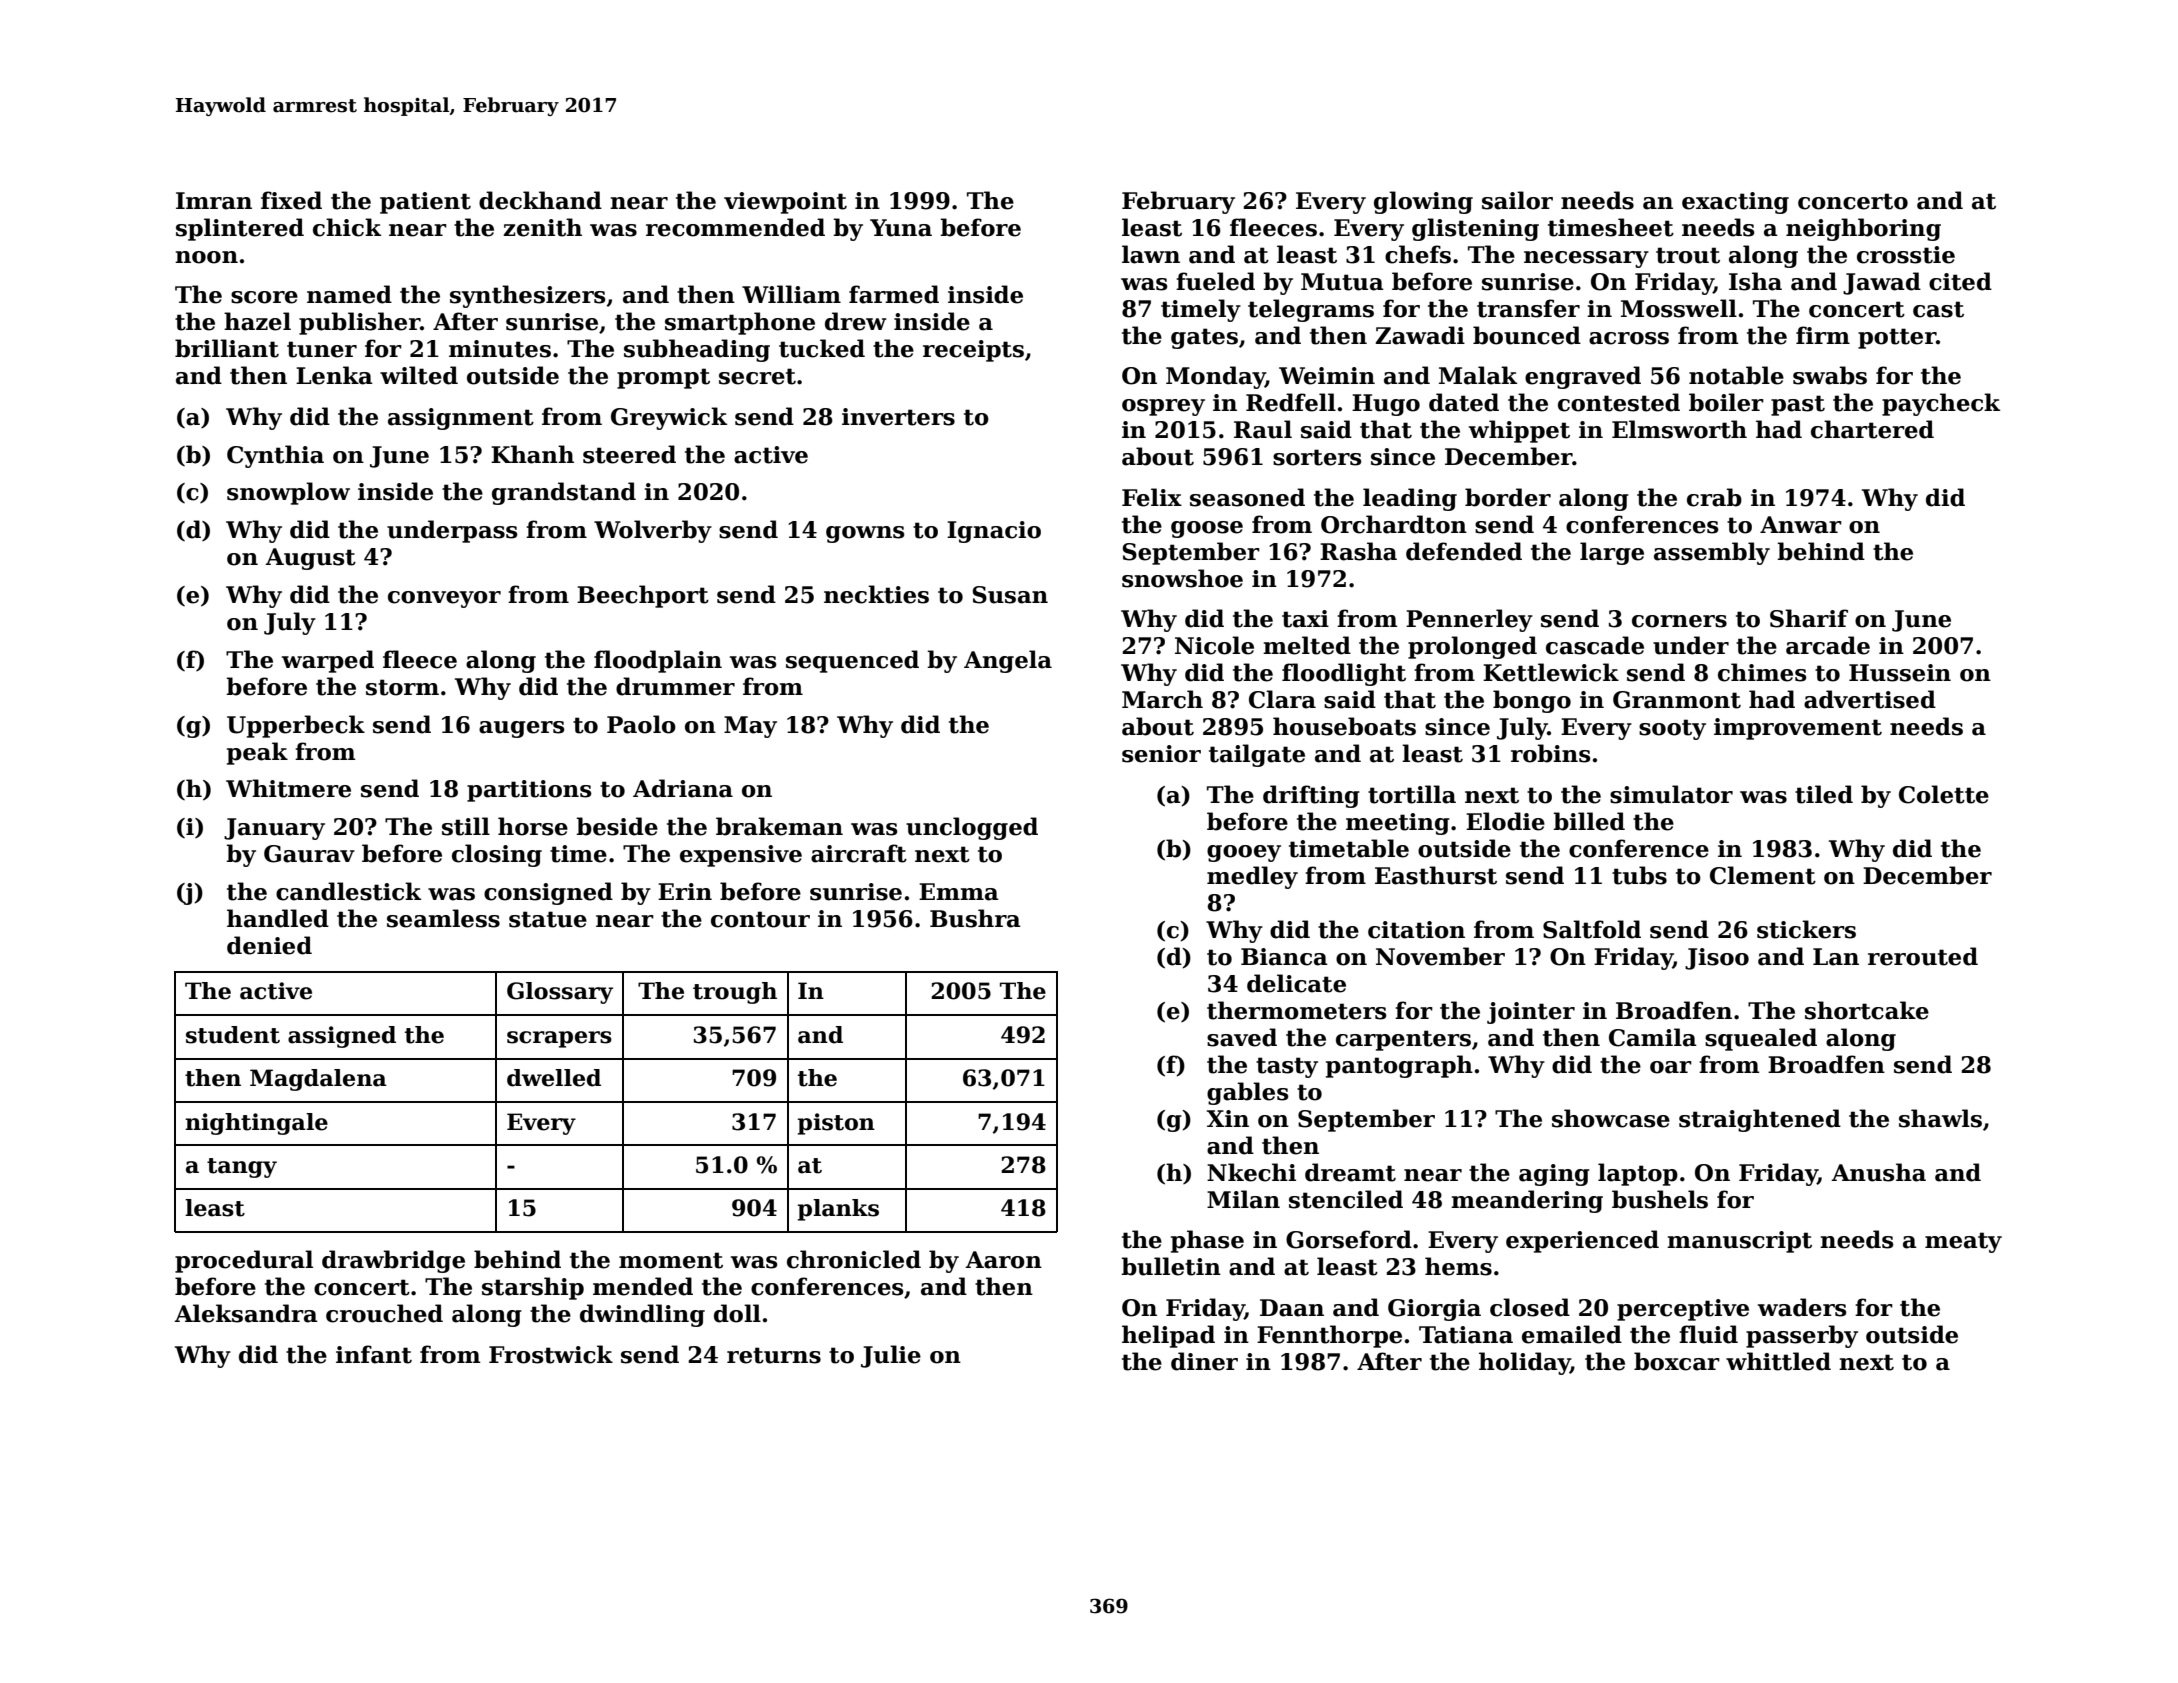  Describe the element at coordinates (540, 200) in the image. I see `deckhand` at that location.
